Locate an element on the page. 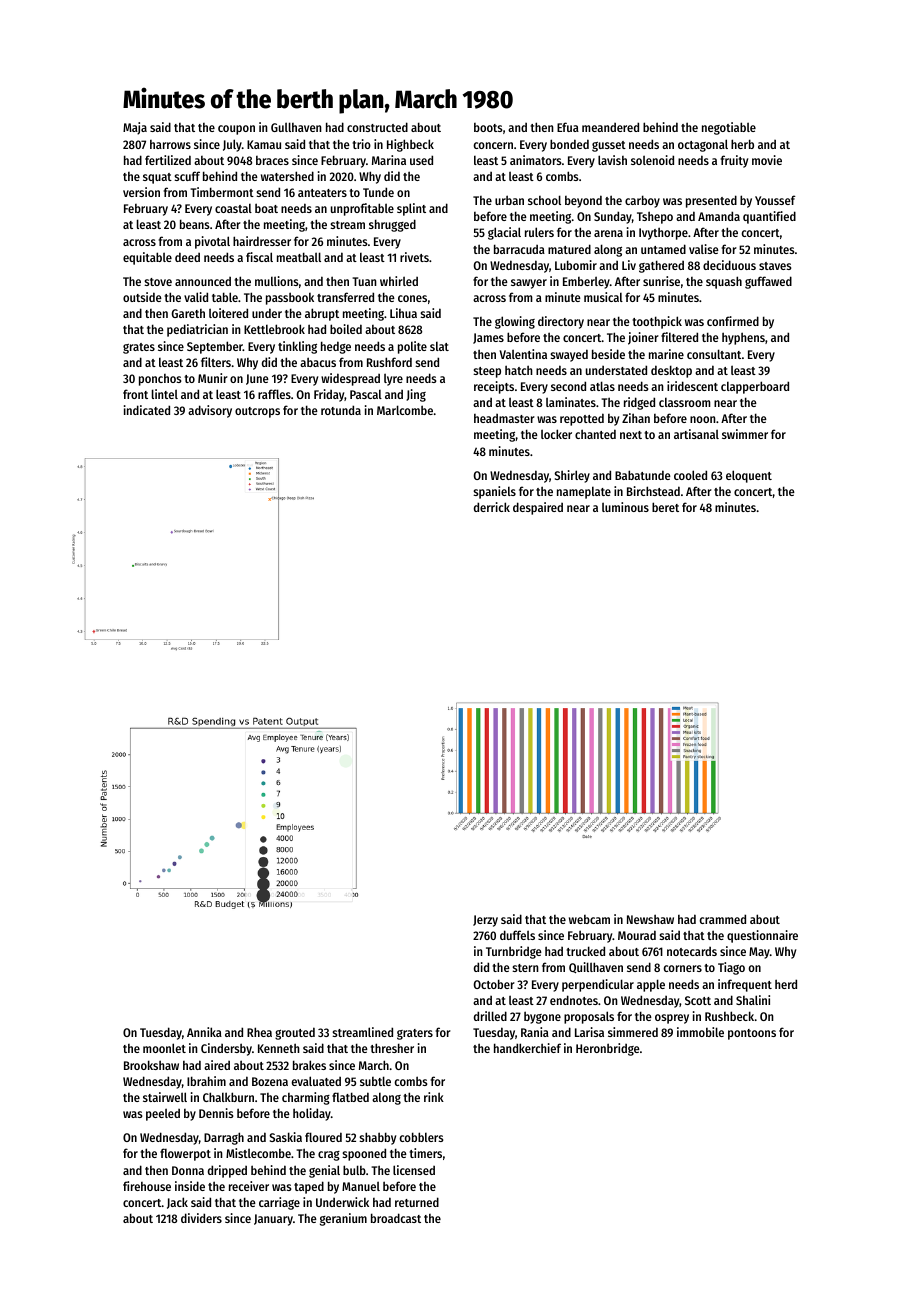  dividers is located at coordinates (201, 1218).
